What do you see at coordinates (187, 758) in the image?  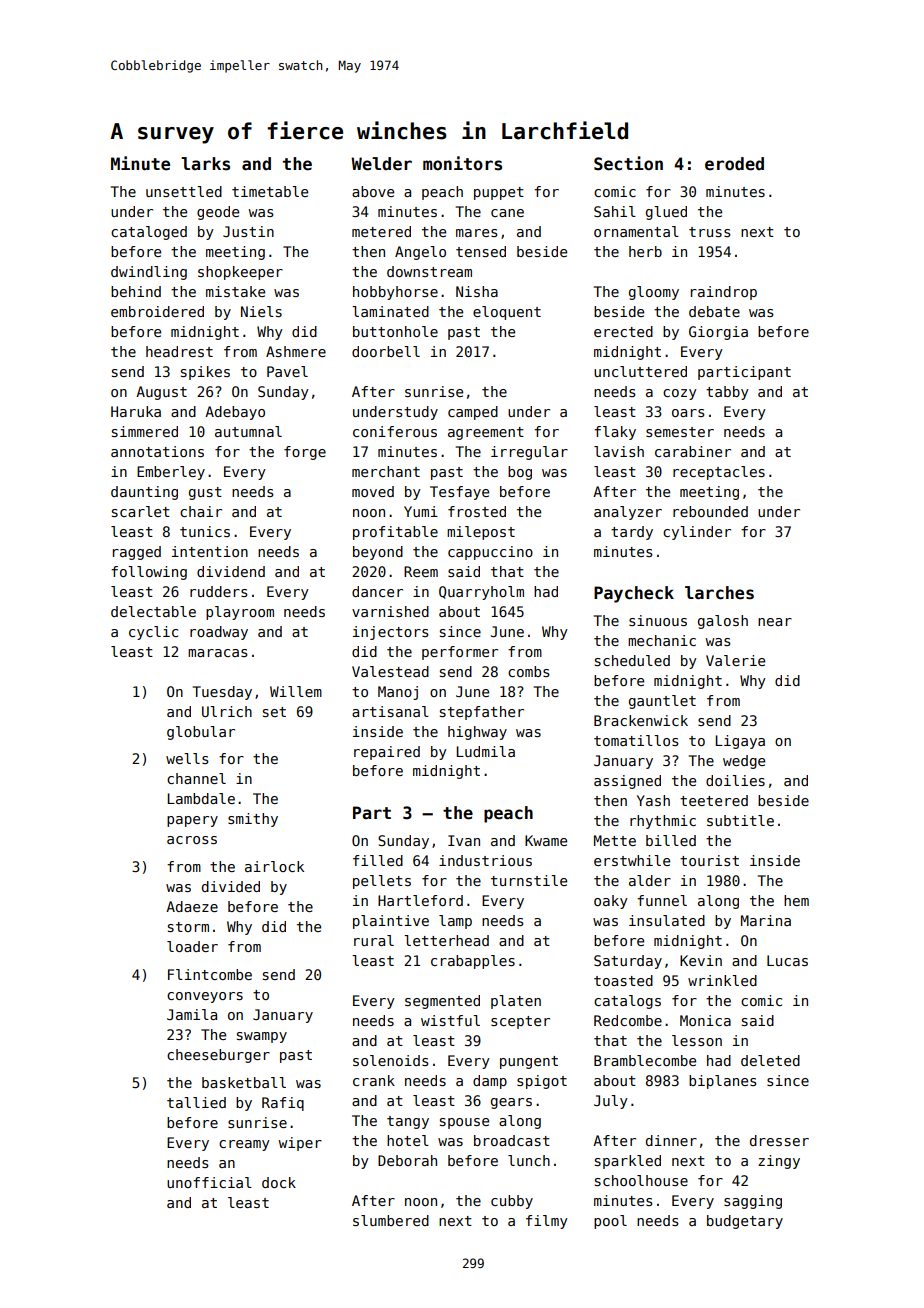 I see `wells` at bounding box center [187, 758].
